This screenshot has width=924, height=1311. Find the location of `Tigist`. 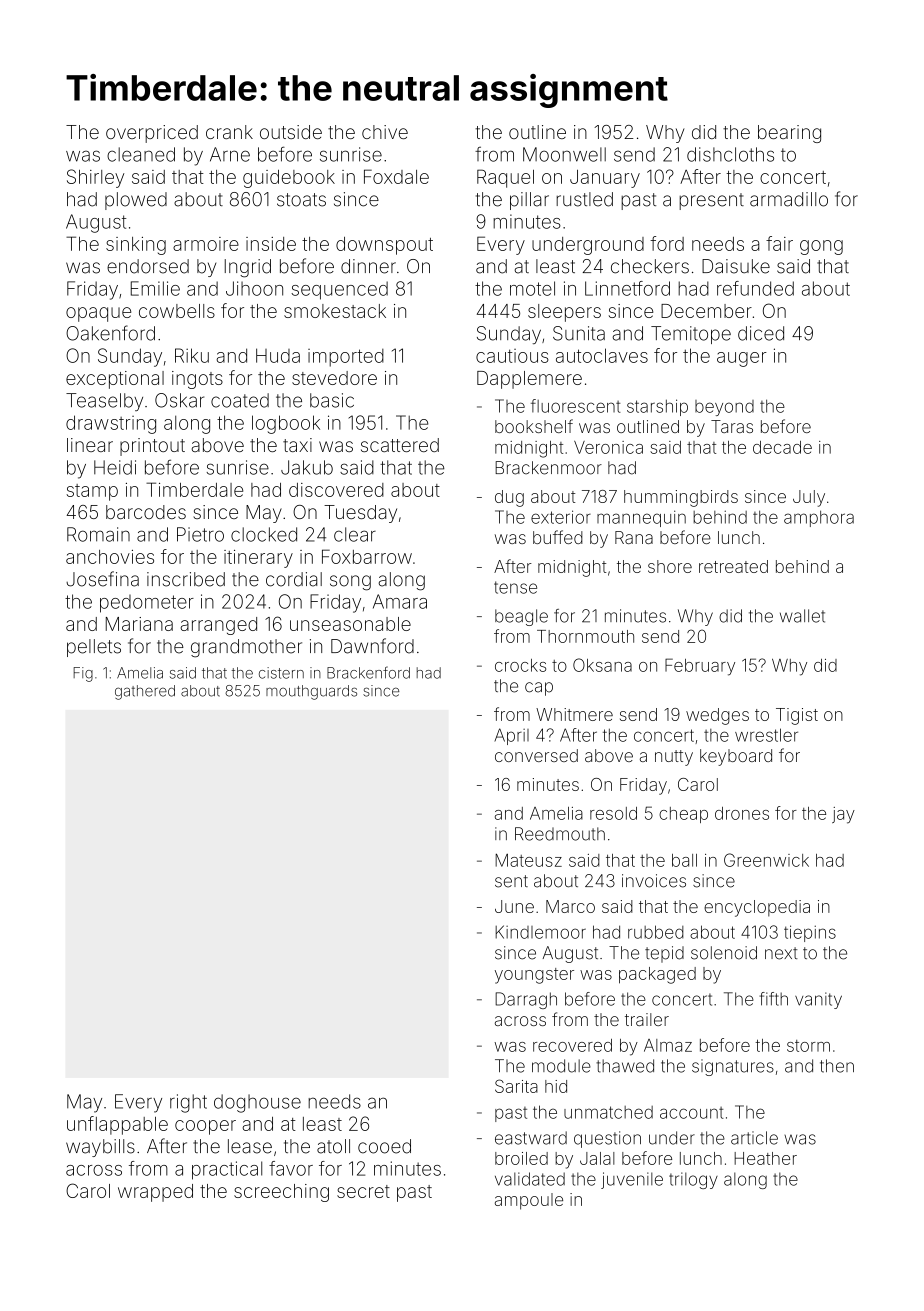

Tigist is located at coordinates (797, 716).
